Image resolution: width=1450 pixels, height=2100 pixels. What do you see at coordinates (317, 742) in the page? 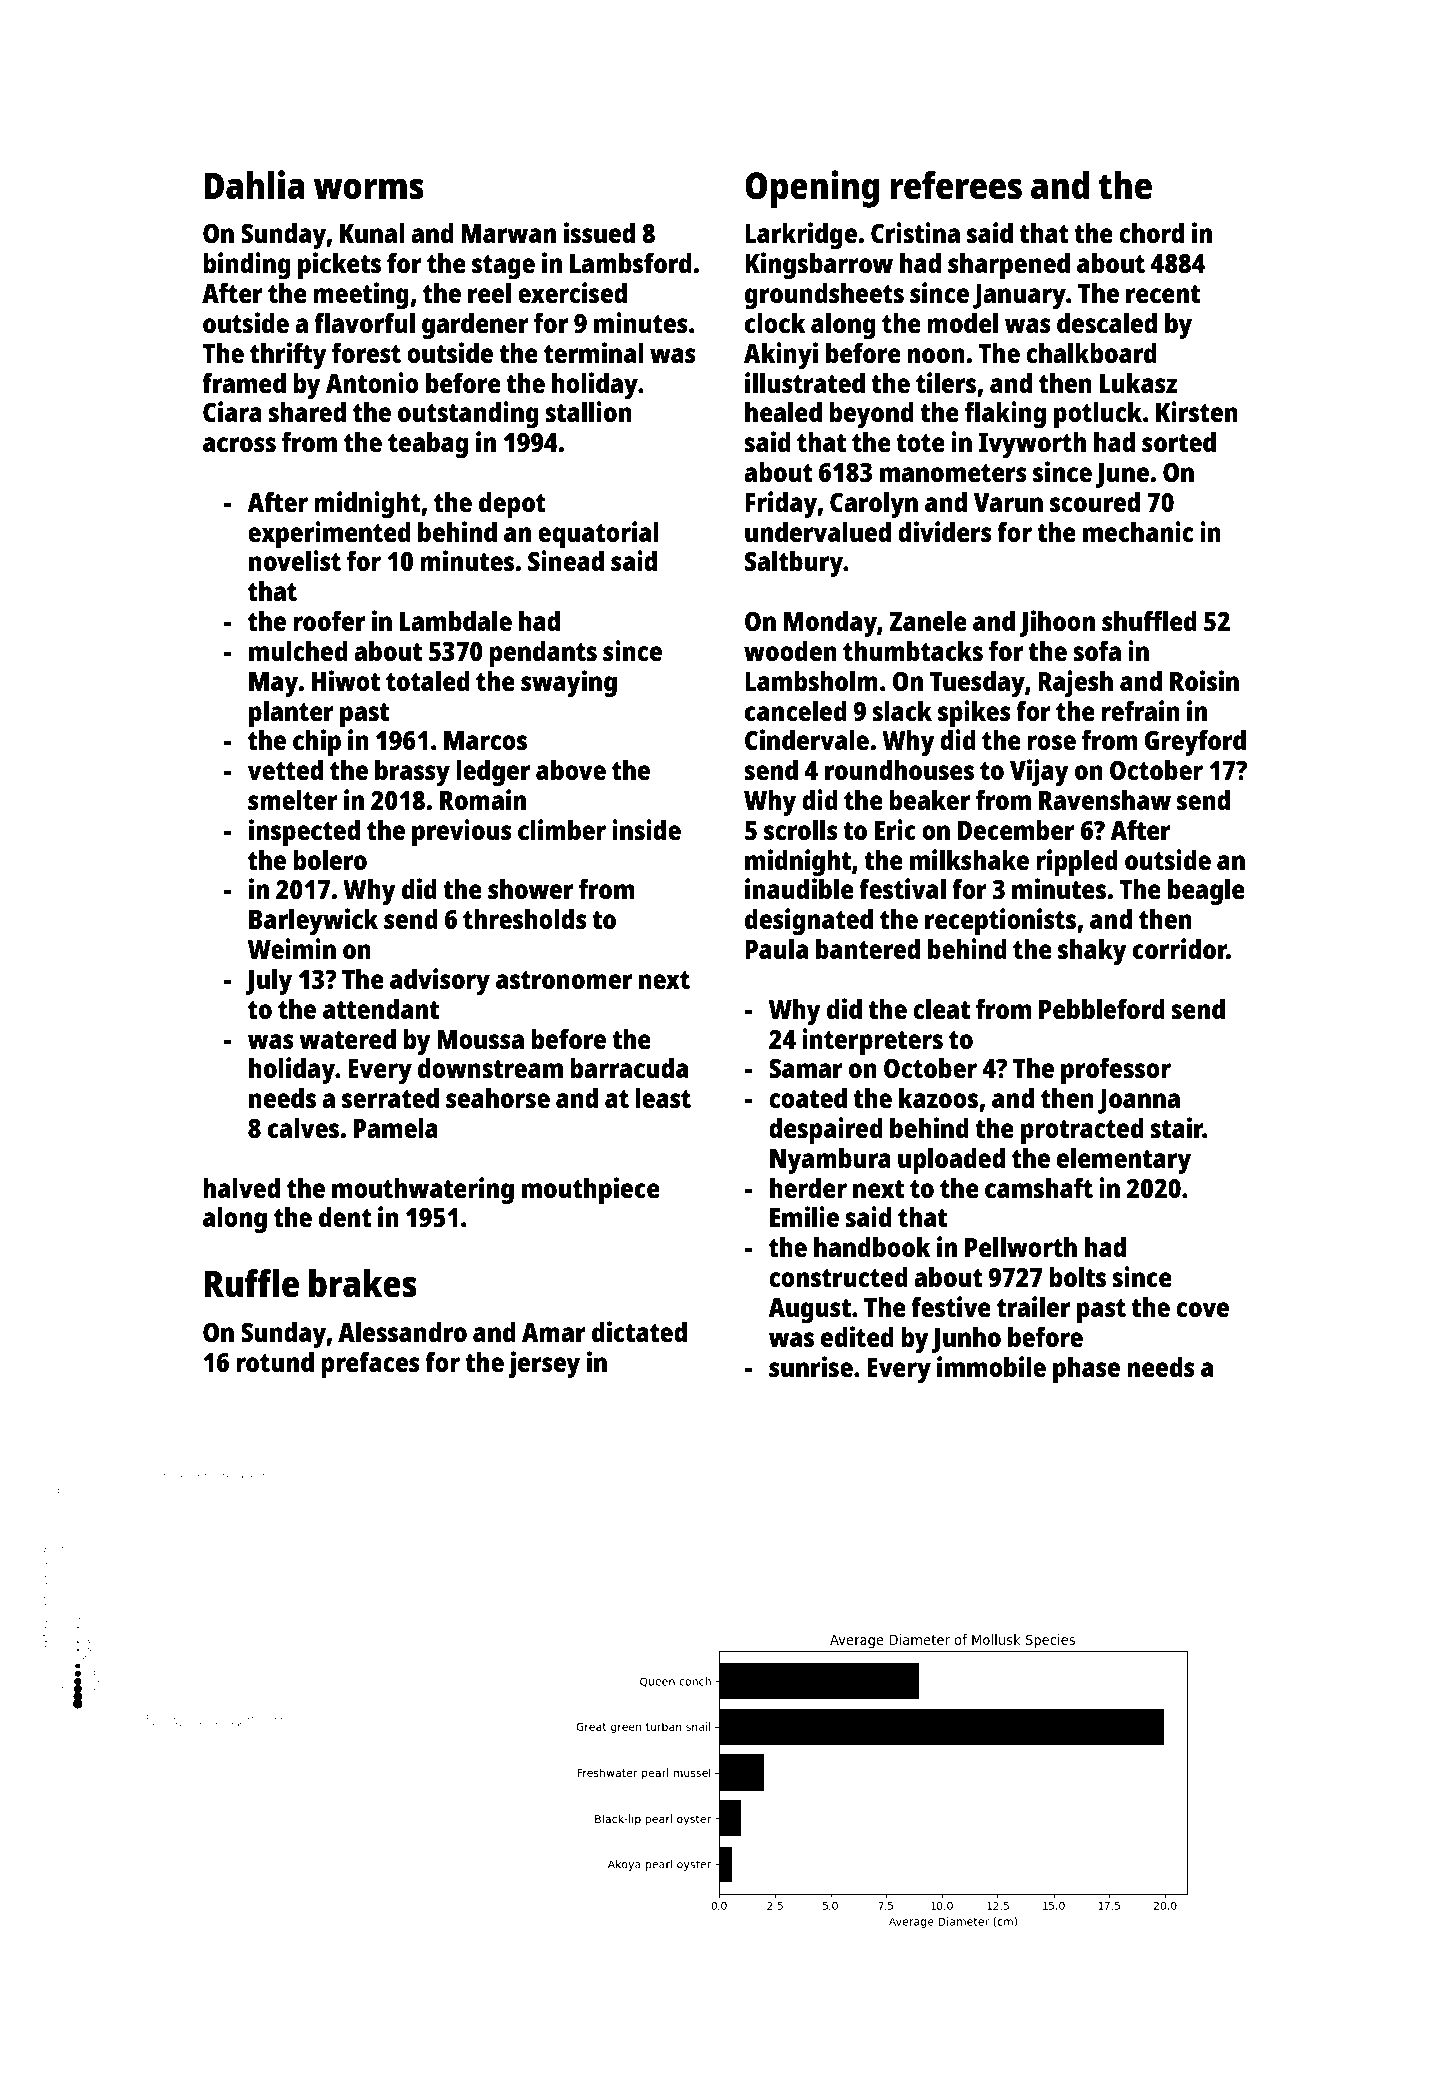
I see `chip` at bounding box center [317, 742].
